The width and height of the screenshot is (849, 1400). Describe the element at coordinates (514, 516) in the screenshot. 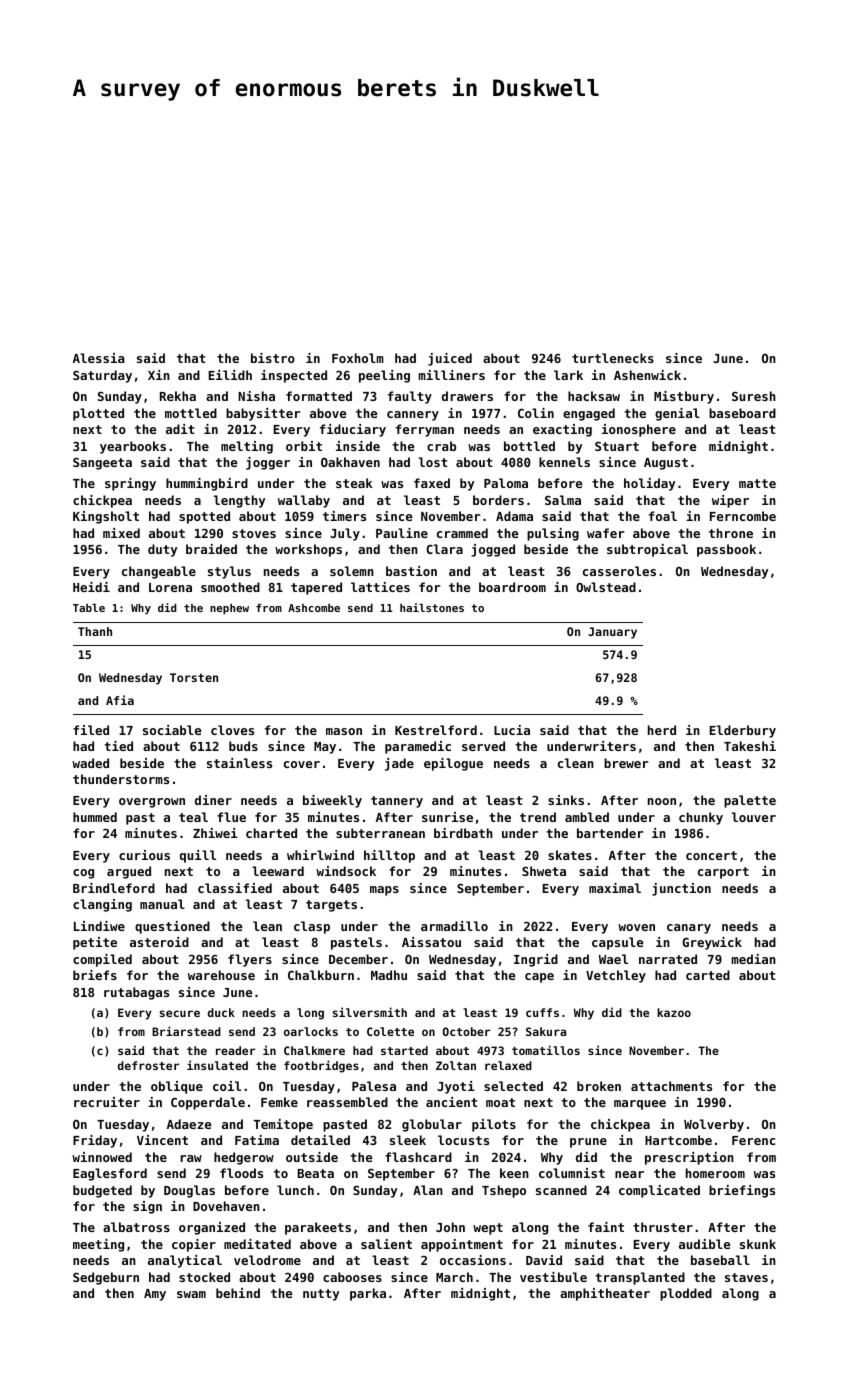

I see `Adama` at that location.
